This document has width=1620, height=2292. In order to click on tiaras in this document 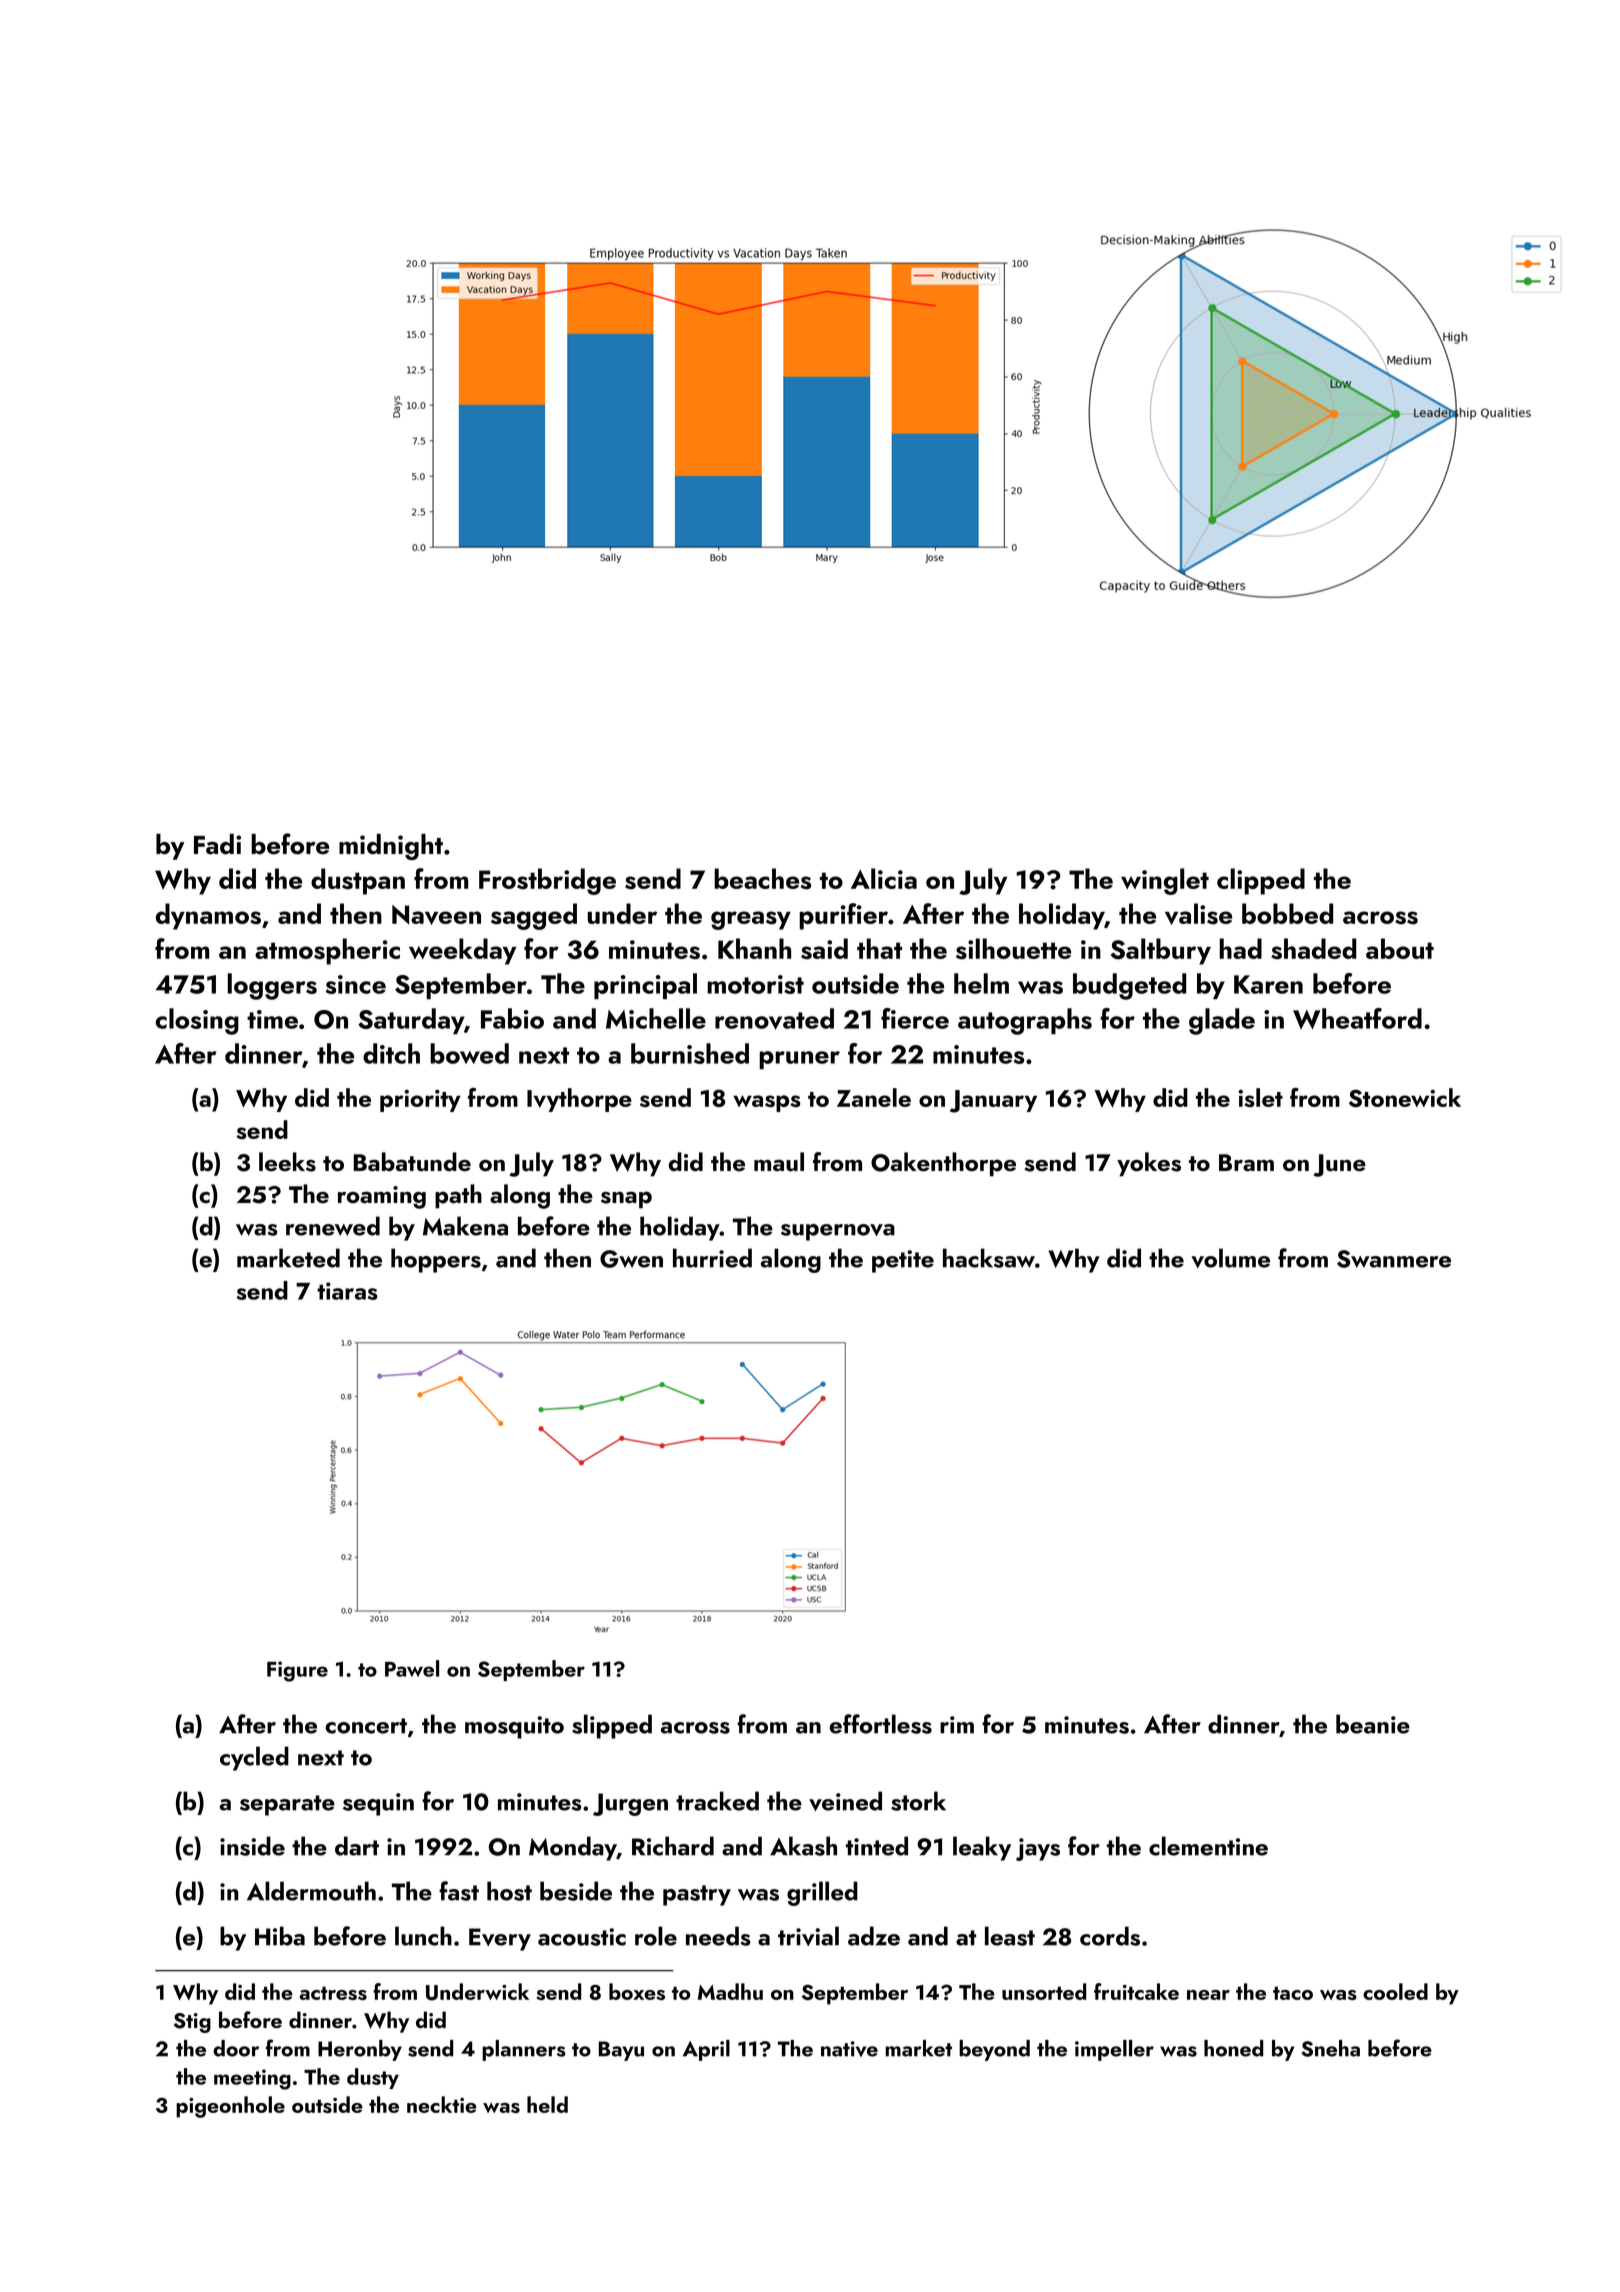, I will do `click(347, 1291)`.
